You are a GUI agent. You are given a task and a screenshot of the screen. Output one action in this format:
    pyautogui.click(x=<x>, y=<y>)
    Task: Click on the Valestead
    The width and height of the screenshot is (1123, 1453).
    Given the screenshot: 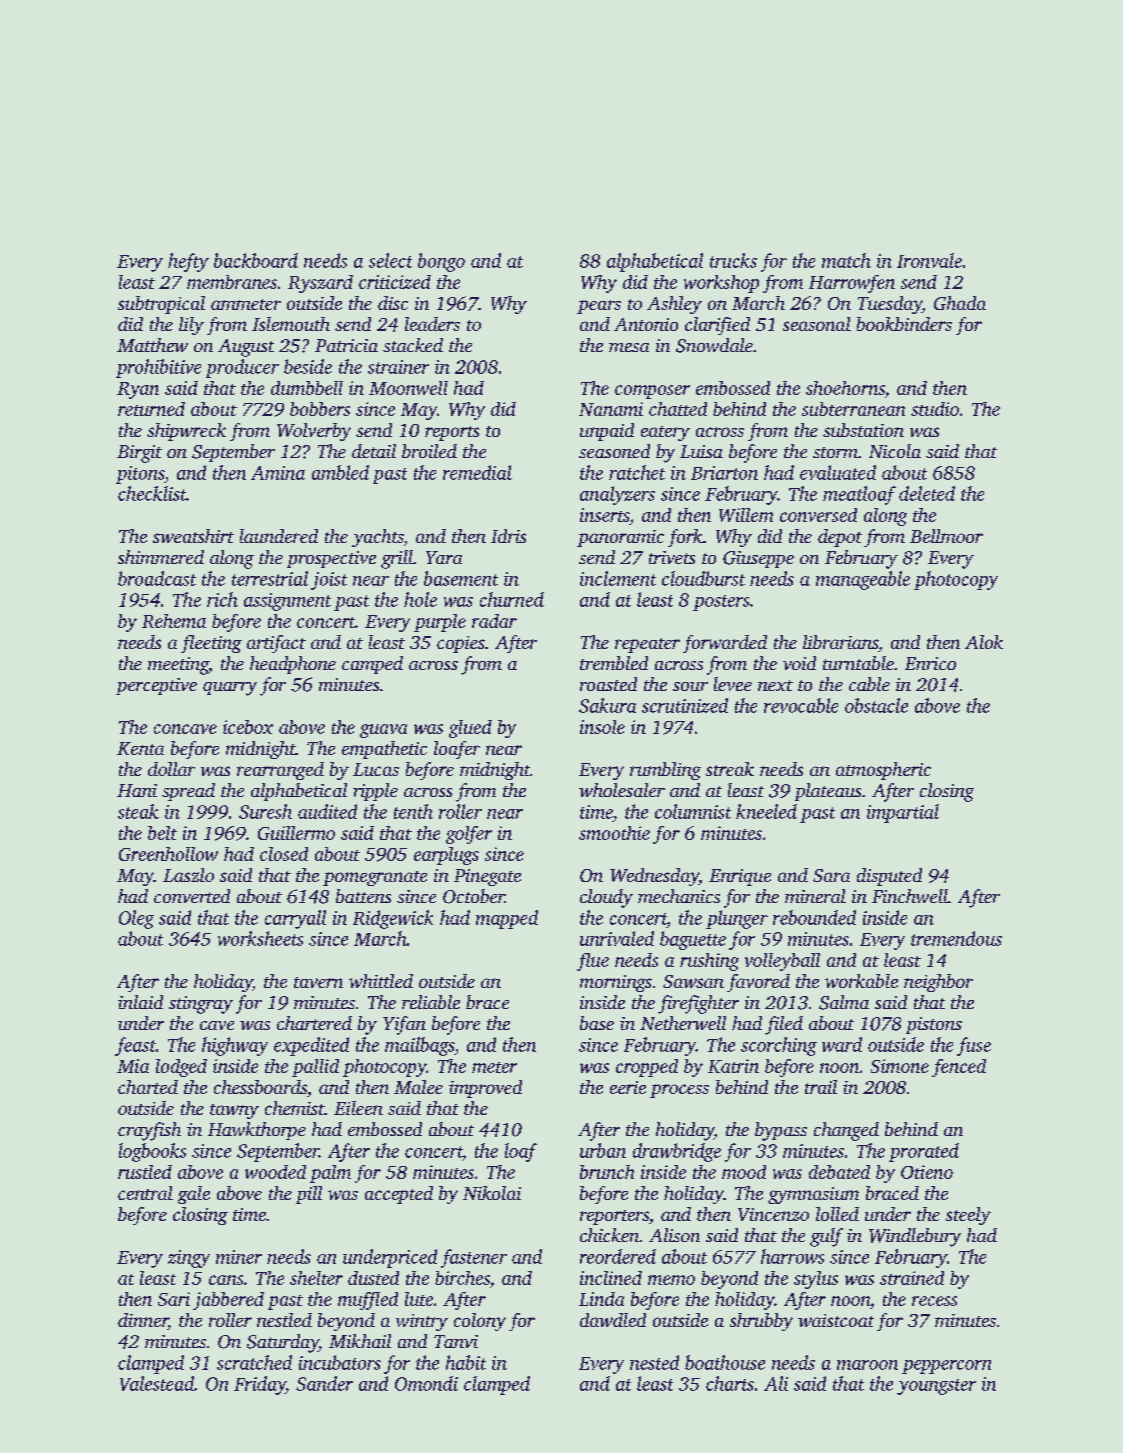 What is the action you would take?
    pyautogui.click(x=157, y=1383)
